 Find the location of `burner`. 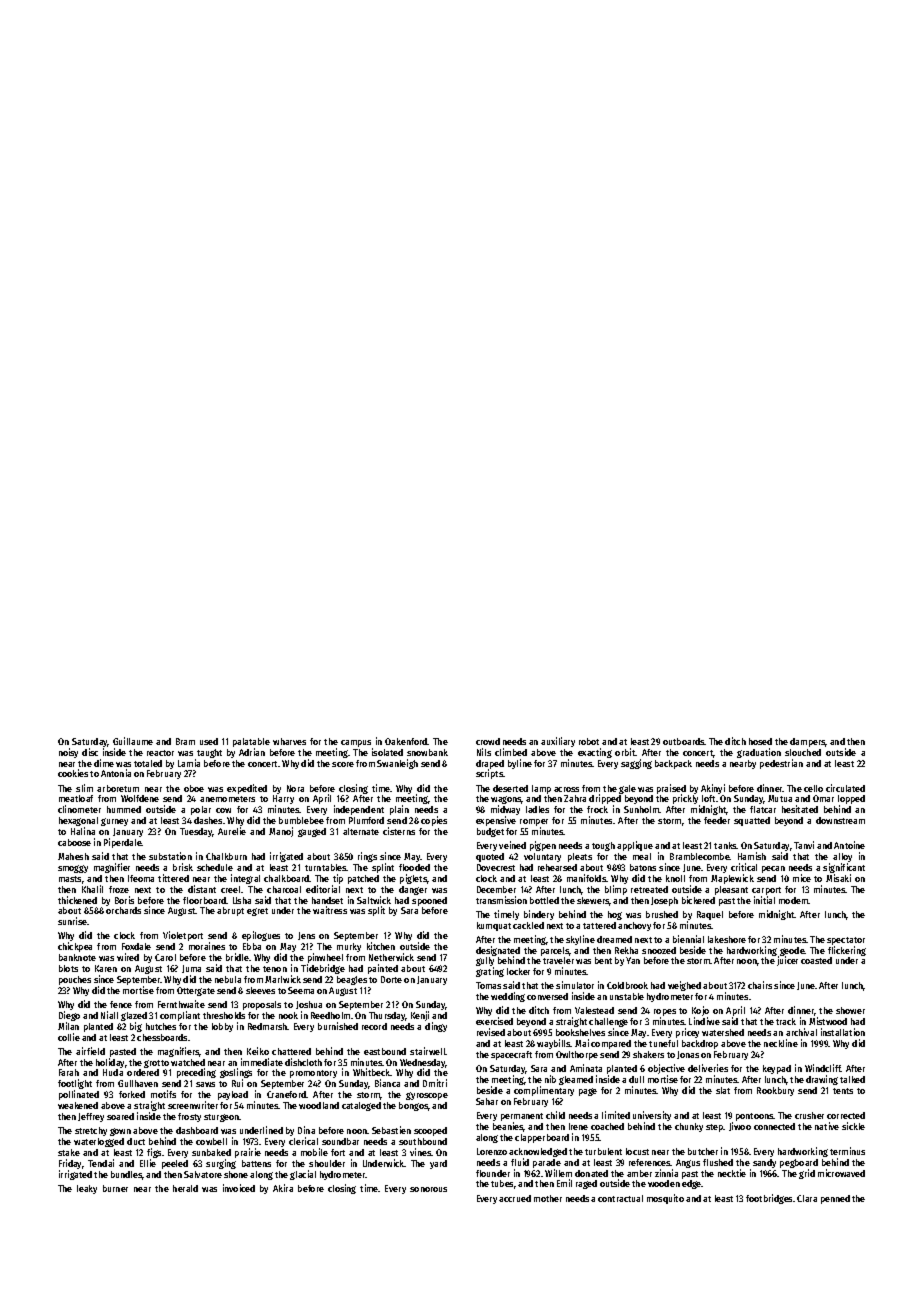

burner is located at coordinates (115, 1188).
